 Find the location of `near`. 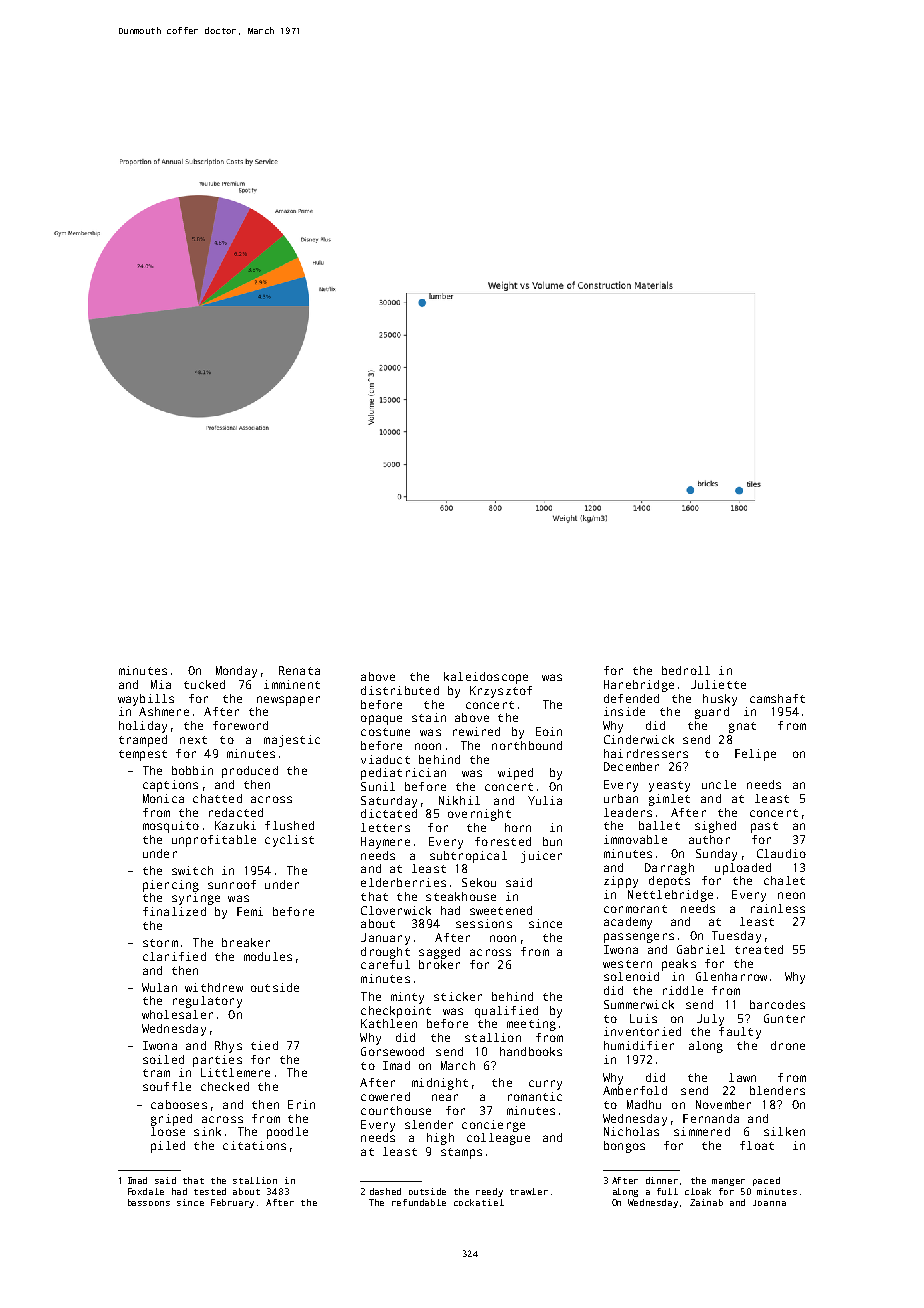

near is located at coordinates (445, 1097).
